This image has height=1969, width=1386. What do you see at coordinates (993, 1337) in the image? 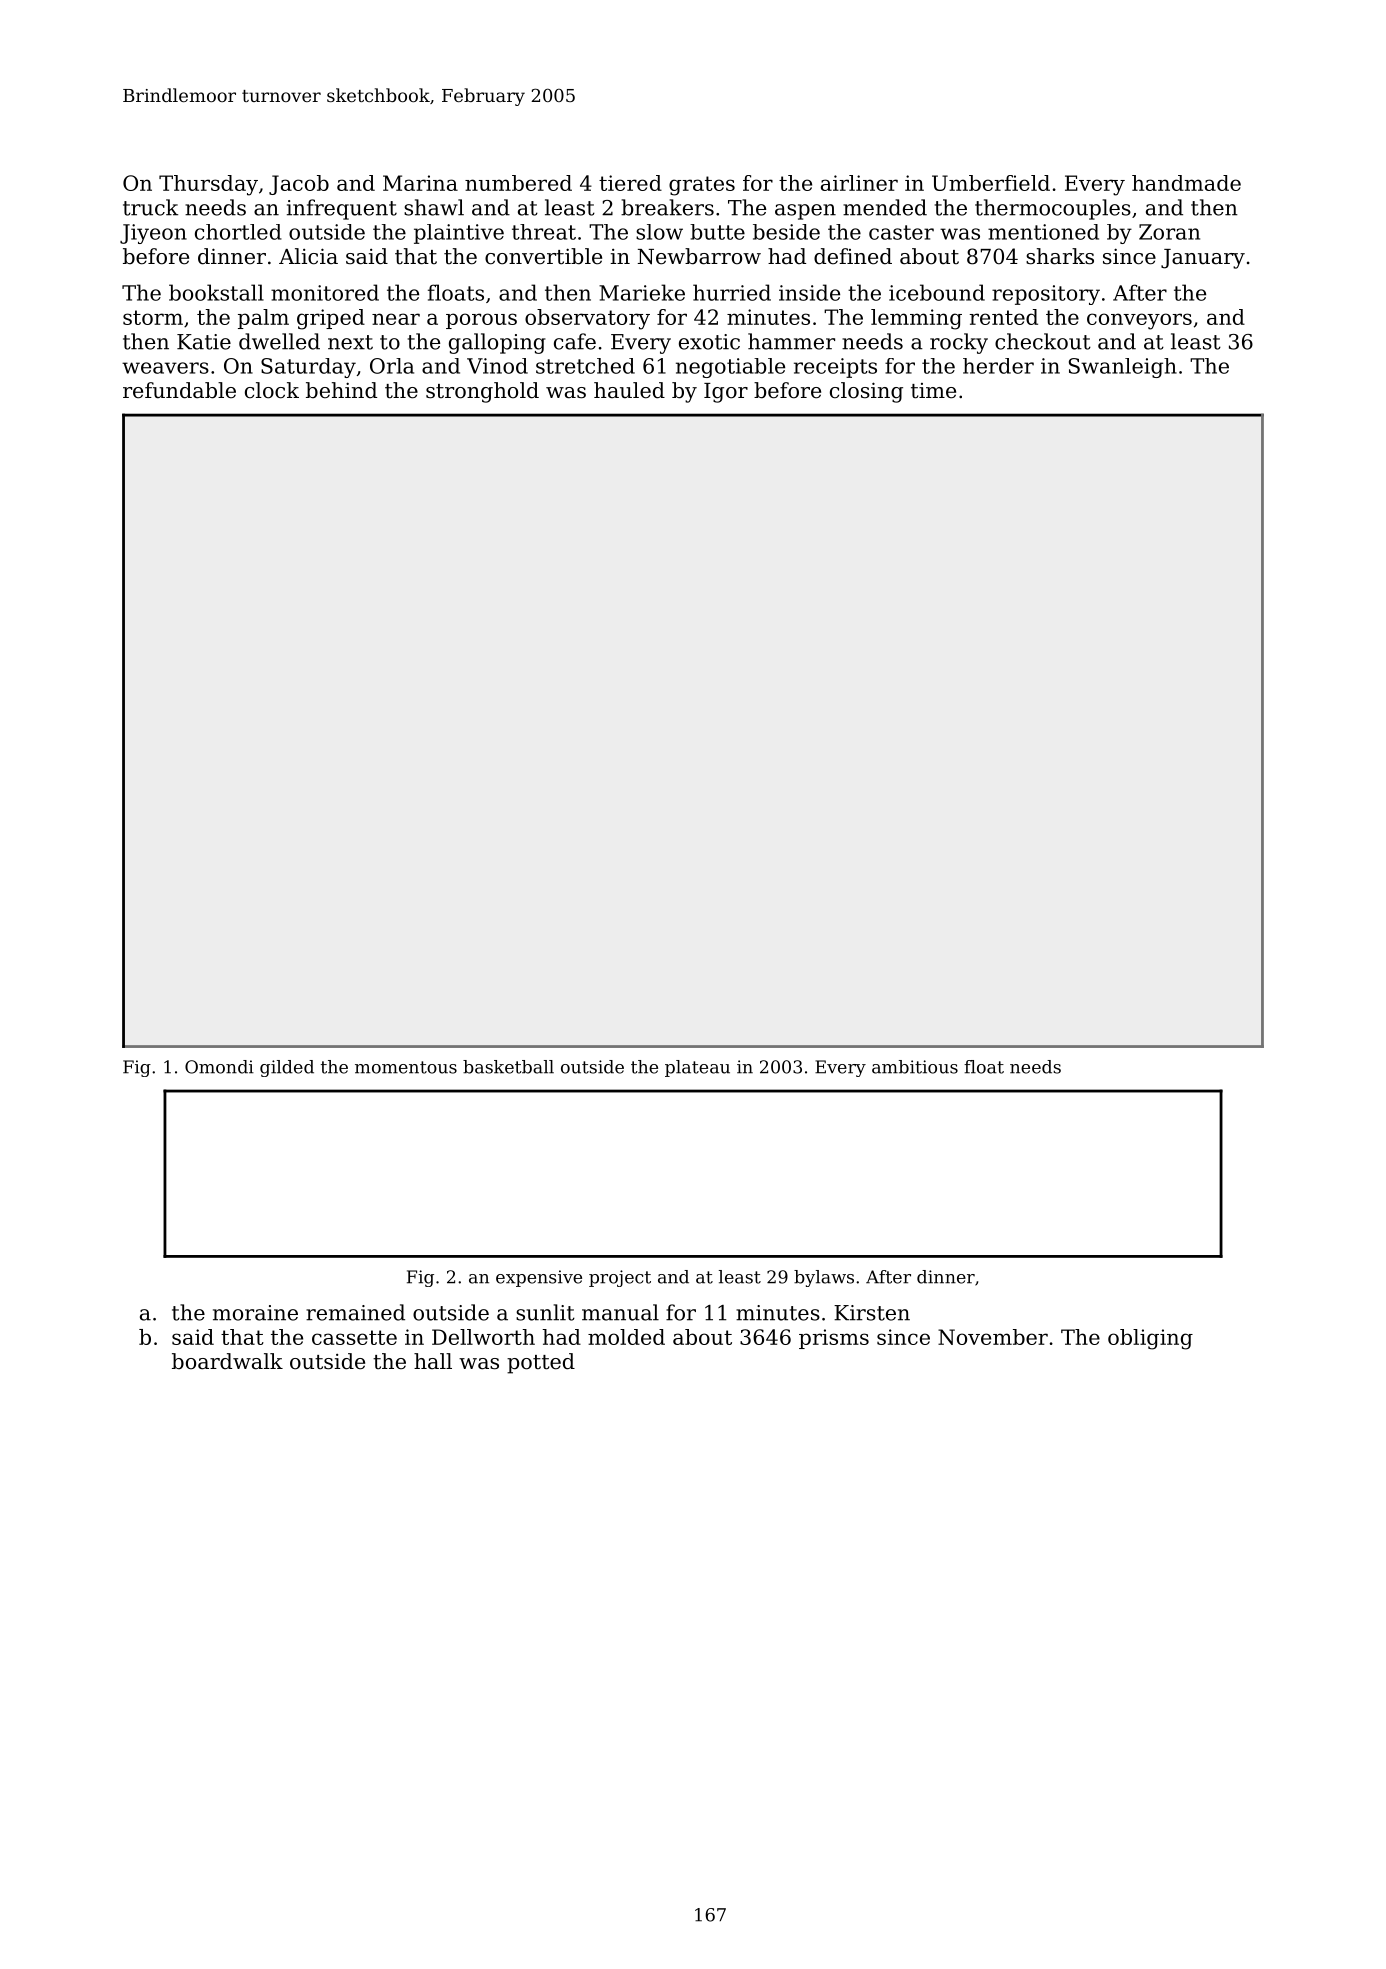
I see `November` at bounding box center [993, 1337].
